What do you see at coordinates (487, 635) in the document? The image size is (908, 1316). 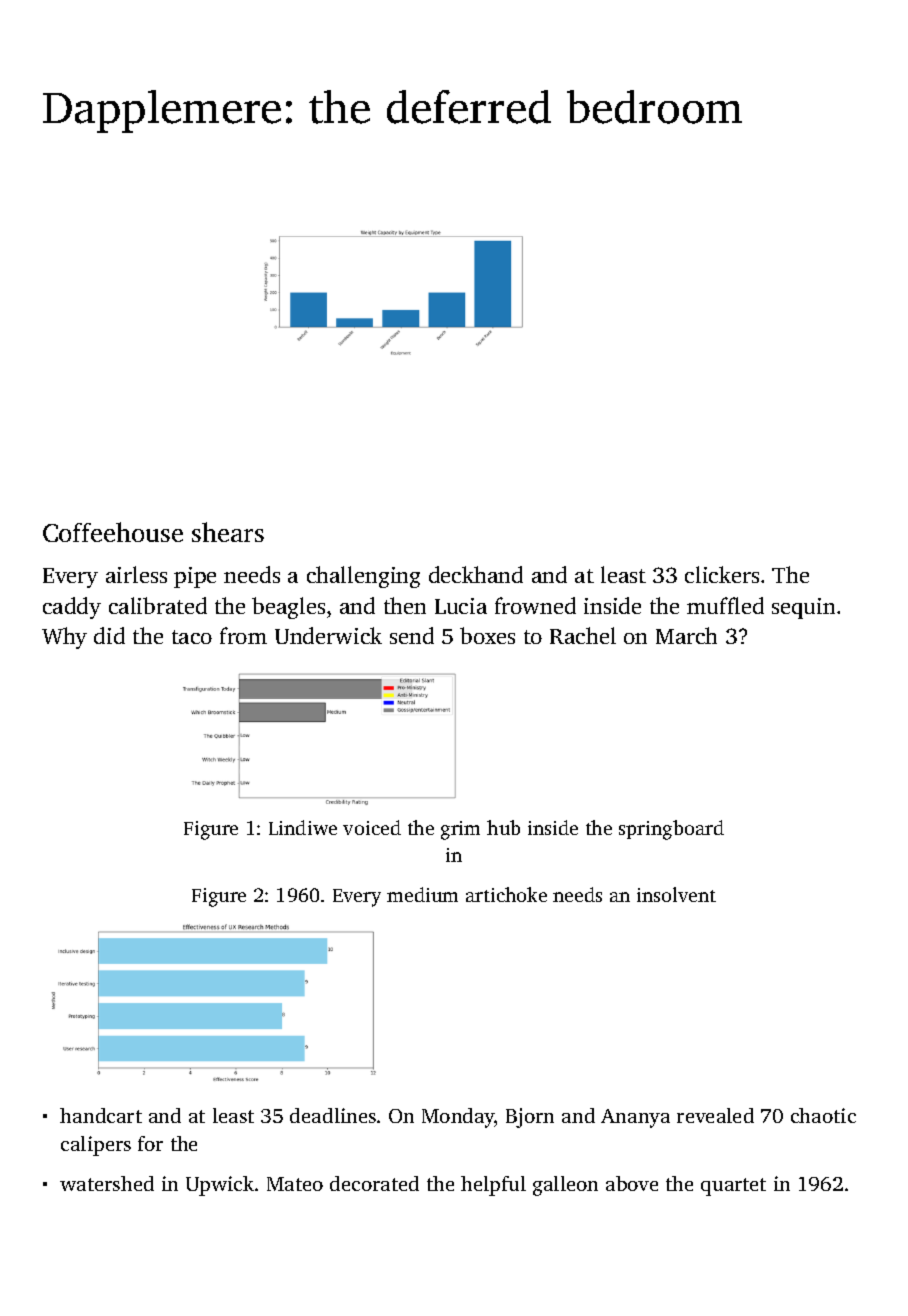 I see `boxes` at bounding box center [487, 635].
